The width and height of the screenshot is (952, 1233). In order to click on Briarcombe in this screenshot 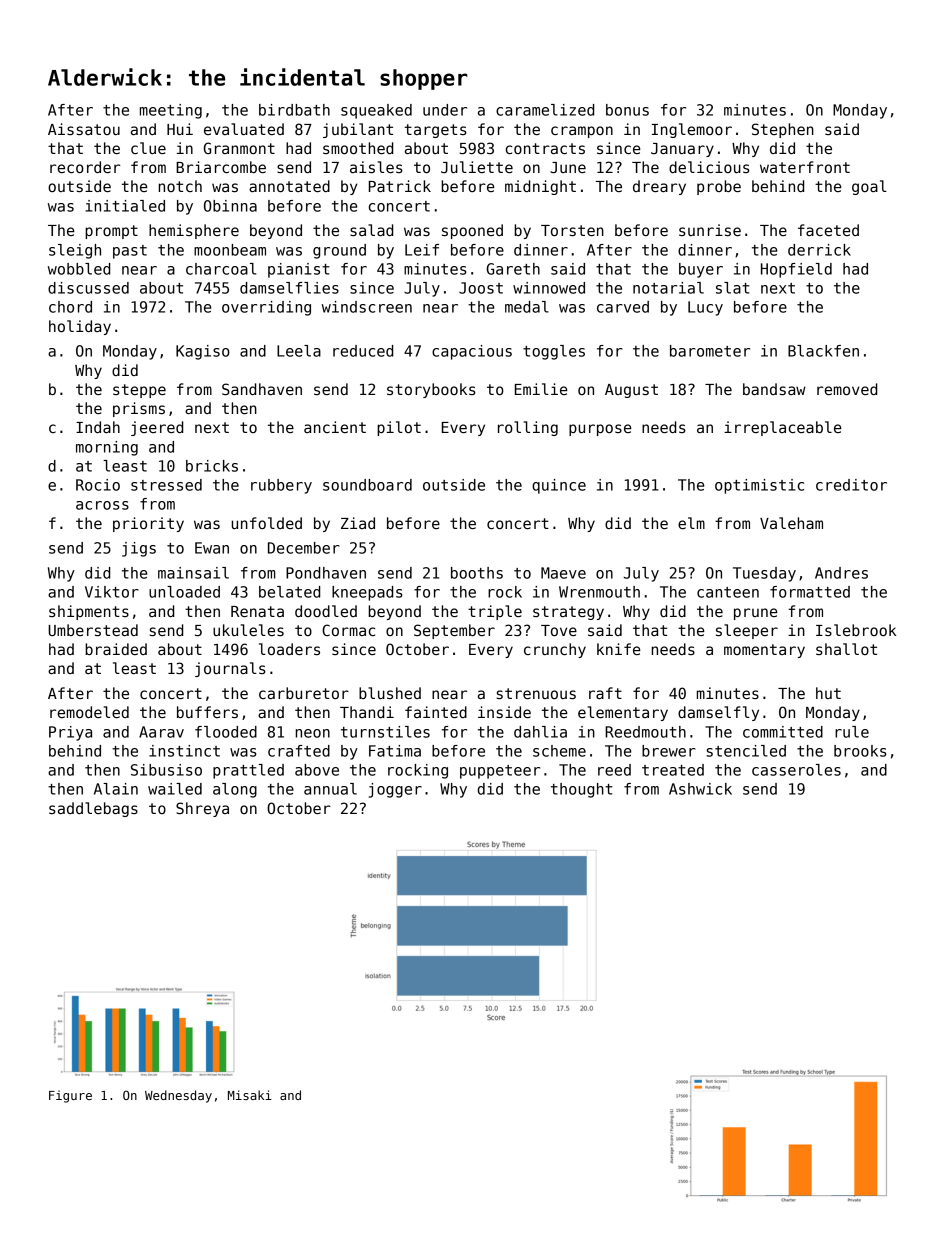, I will do `click(221, 167)`.
